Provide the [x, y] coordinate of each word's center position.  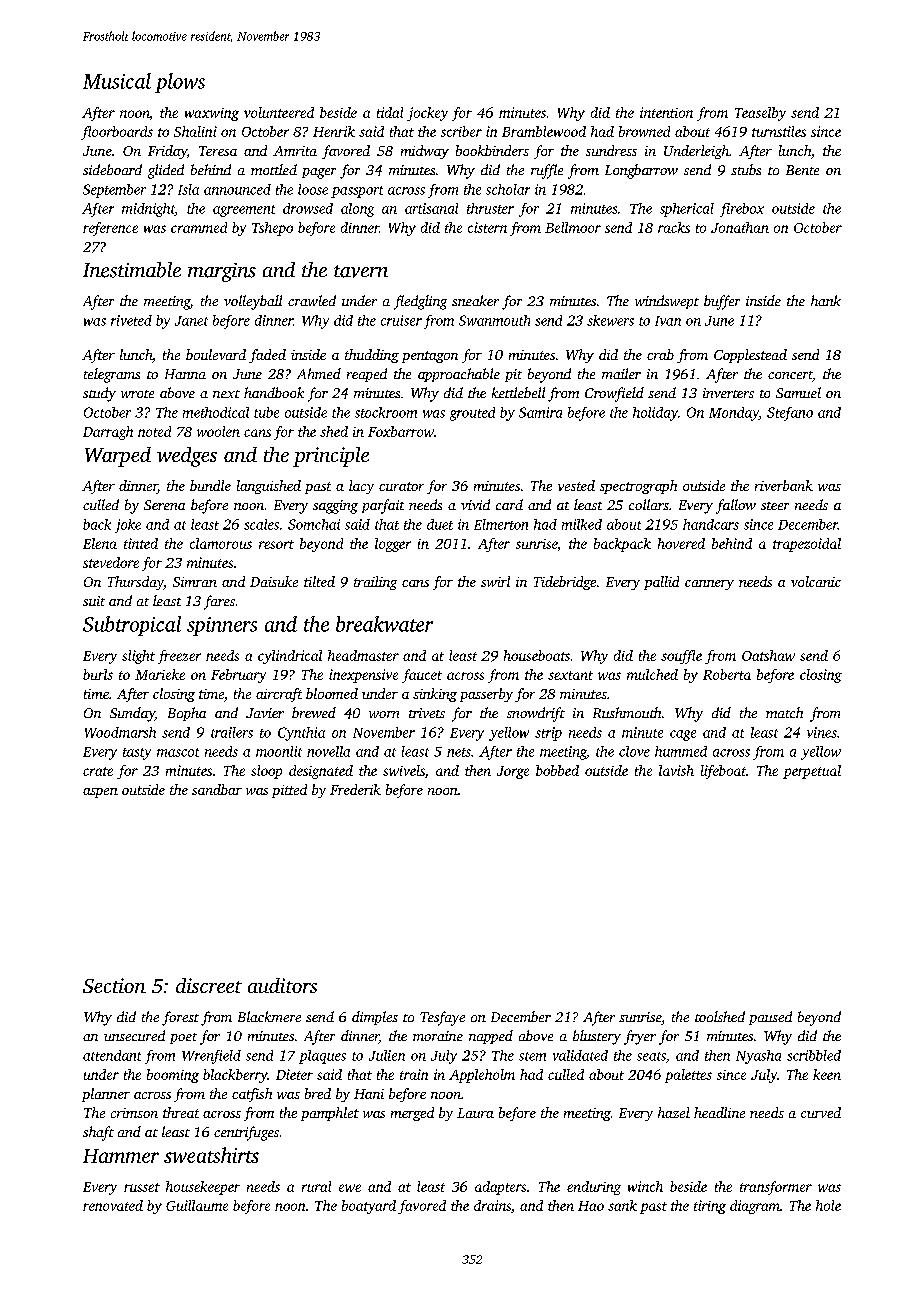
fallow [736, 506]
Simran [195, 582]
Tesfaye [442, 1018]
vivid [475, 504]
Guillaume [197, 1205]
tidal [390, 112]
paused [770, 1018]
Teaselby [760, 114]
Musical [117, 81]
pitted [289, 791]
